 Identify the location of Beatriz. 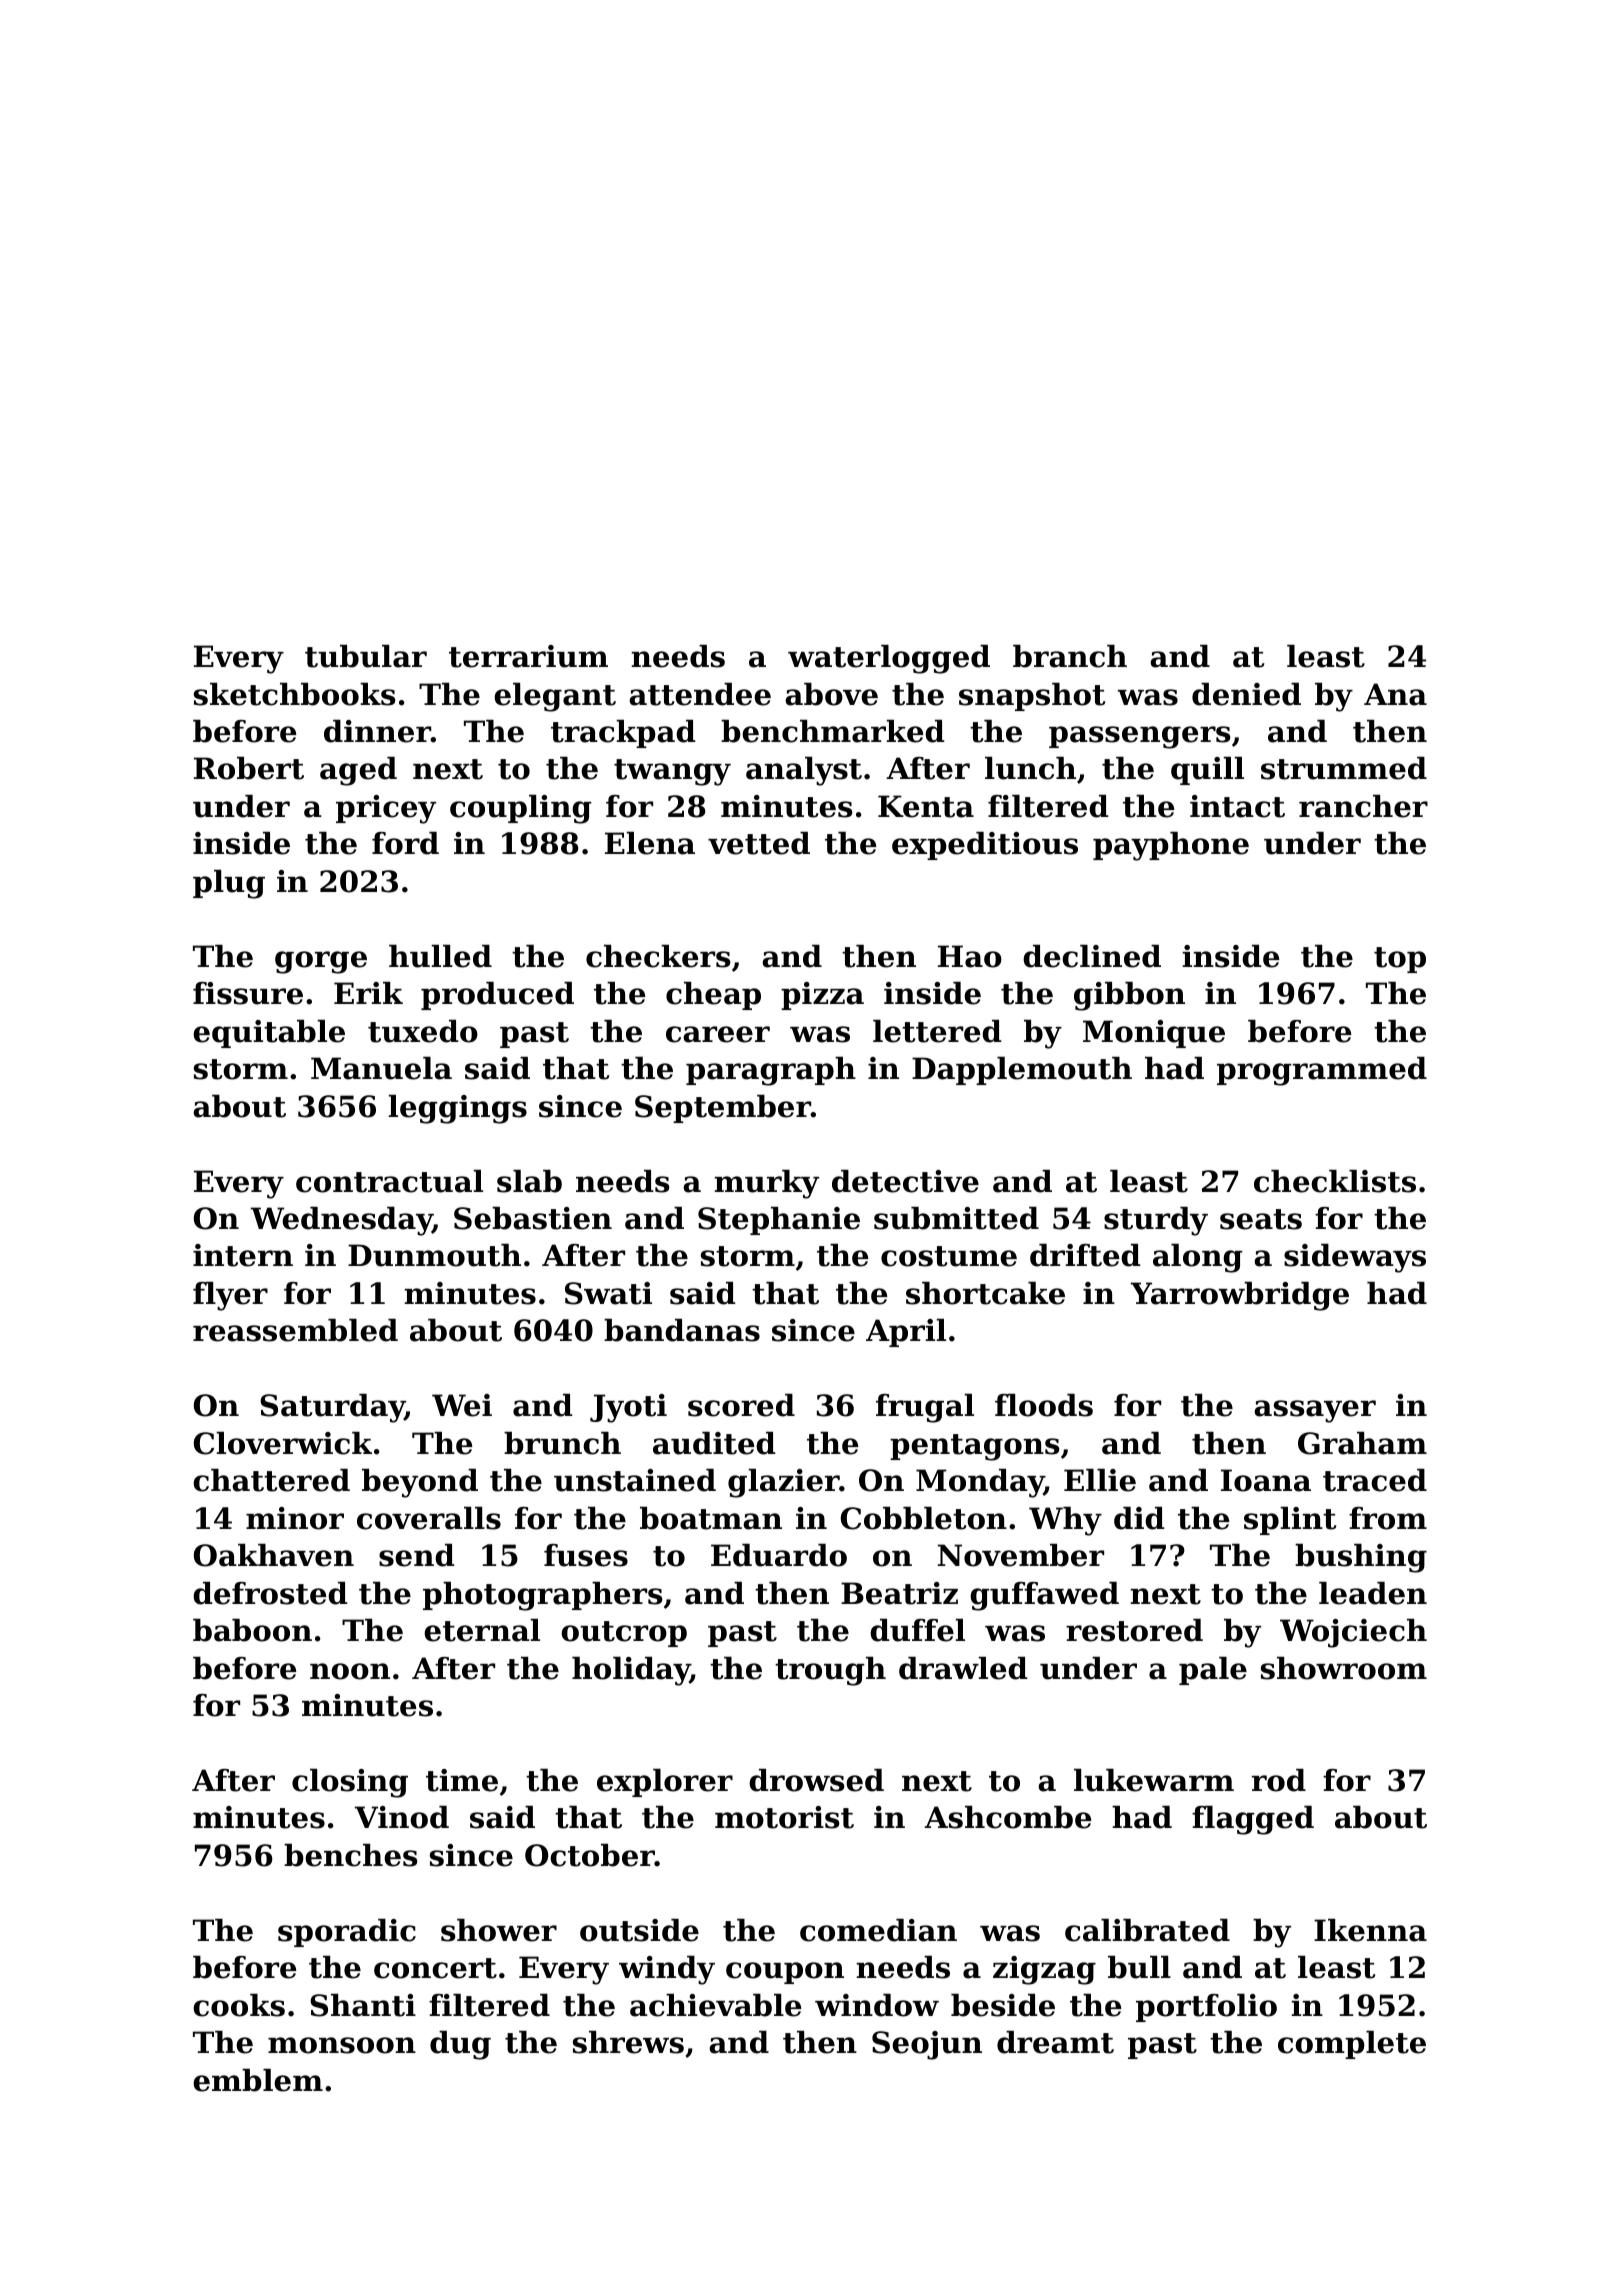
(899, 1593).
